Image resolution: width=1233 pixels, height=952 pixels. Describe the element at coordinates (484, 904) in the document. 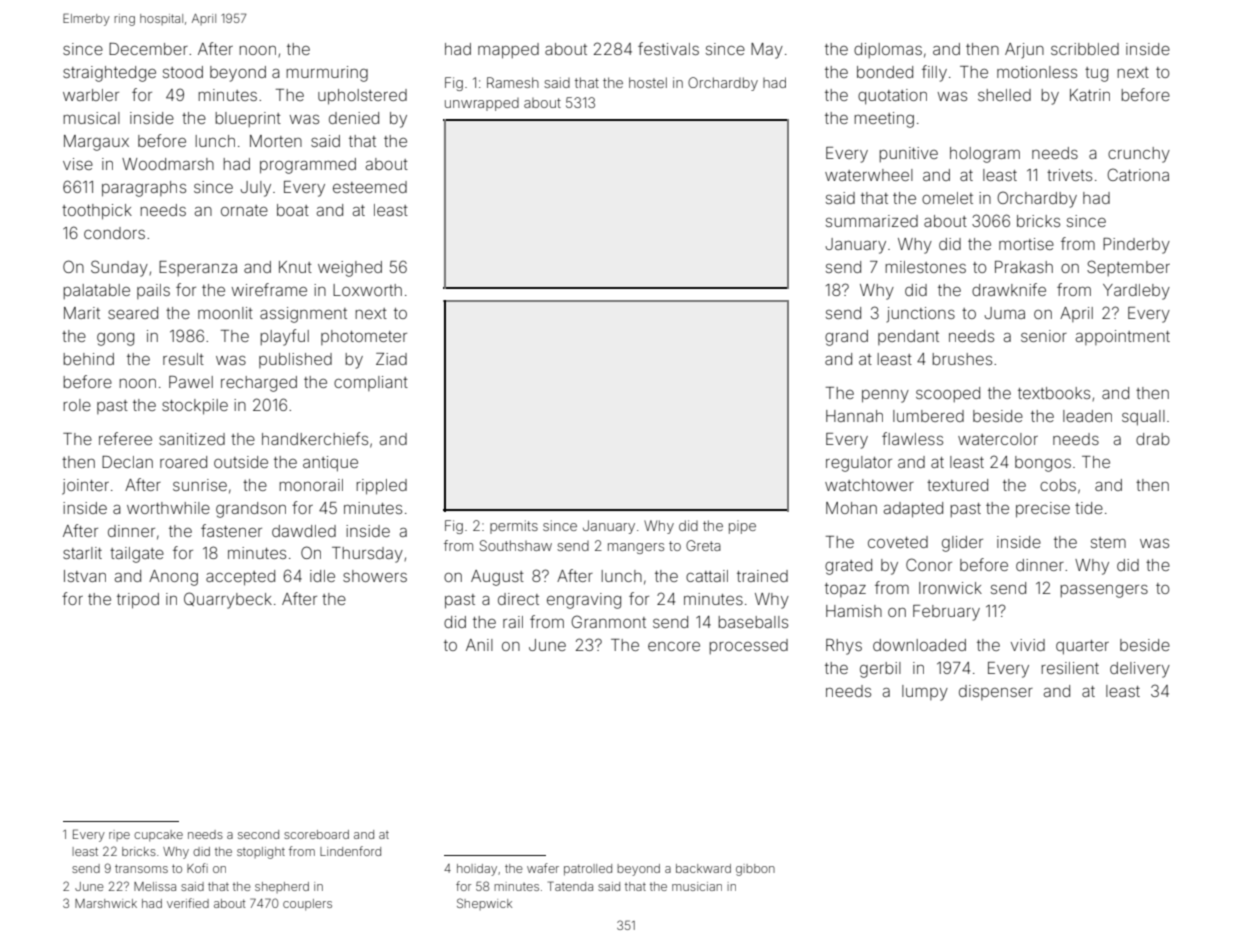

I see `Shepwick` at that location.
